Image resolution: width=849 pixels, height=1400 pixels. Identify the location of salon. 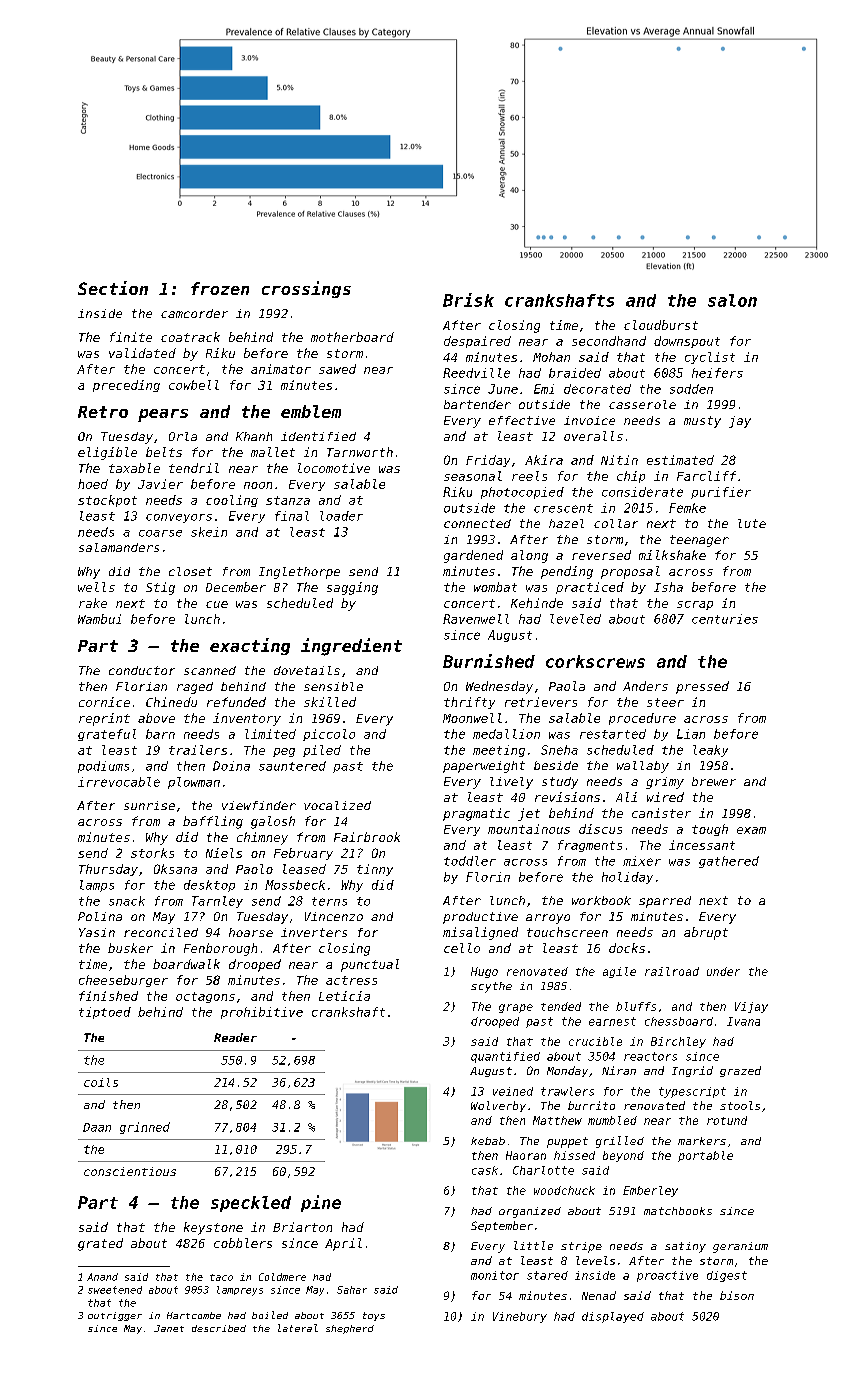
(732, 300).
